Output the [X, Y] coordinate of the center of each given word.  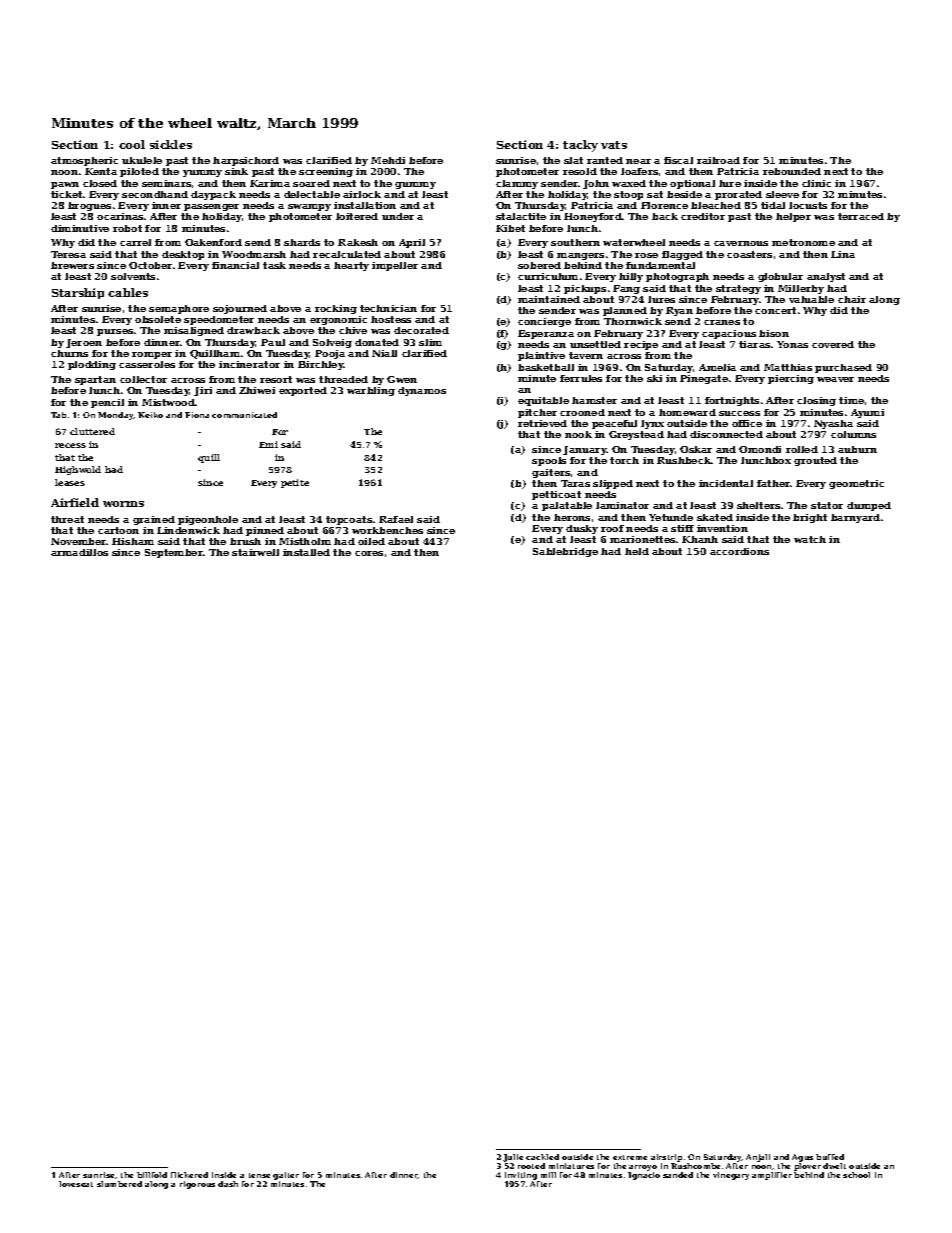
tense [259, 1175]
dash [228, 1184]
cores [369, 553]
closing [816, 401]
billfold [152, 1175]
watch [810, 539]
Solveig [332, 343]
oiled [371, 541]
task [274, 265]
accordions [739, 551]
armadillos [79, 552]
